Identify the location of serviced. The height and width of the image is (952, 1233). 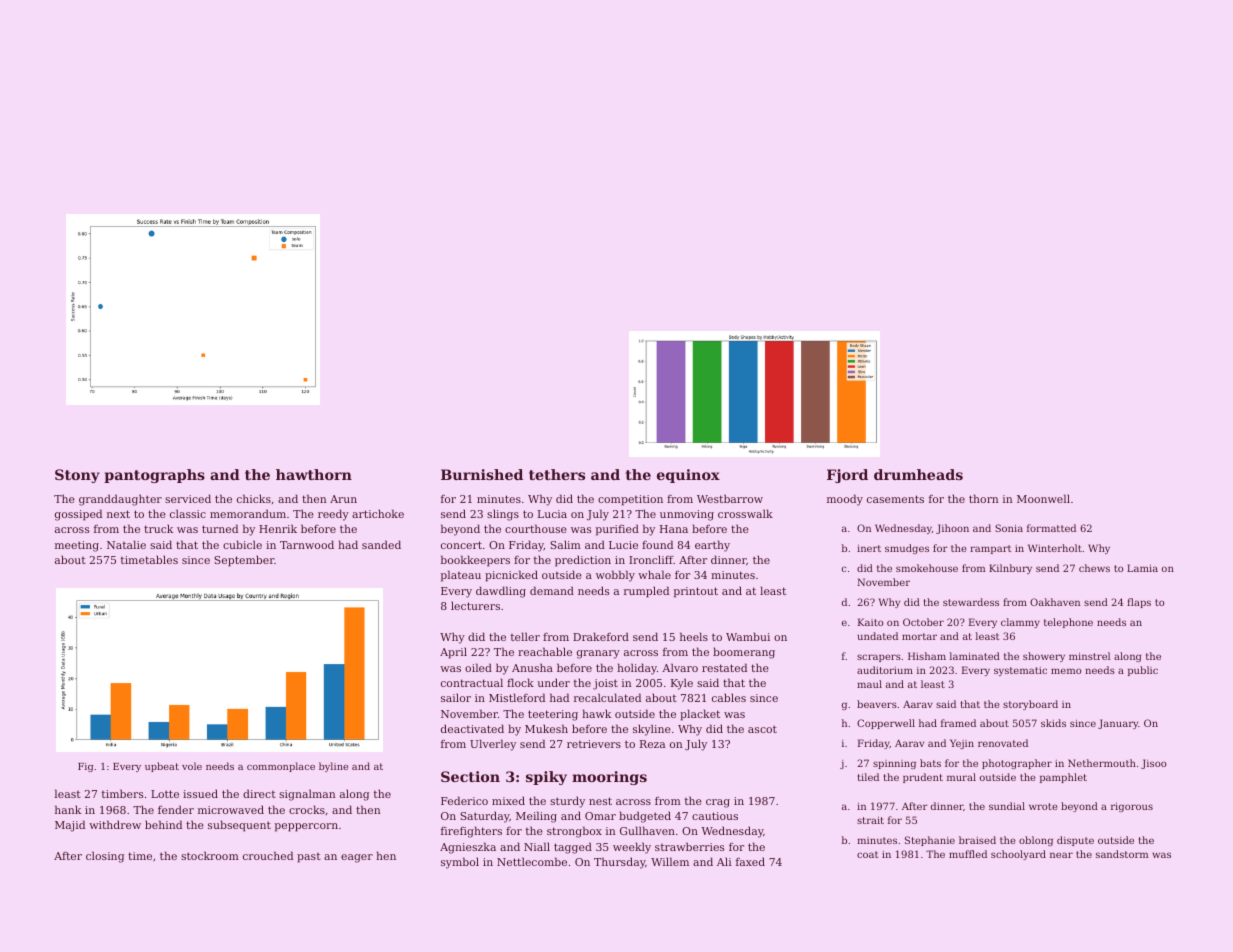
(188, 498).
